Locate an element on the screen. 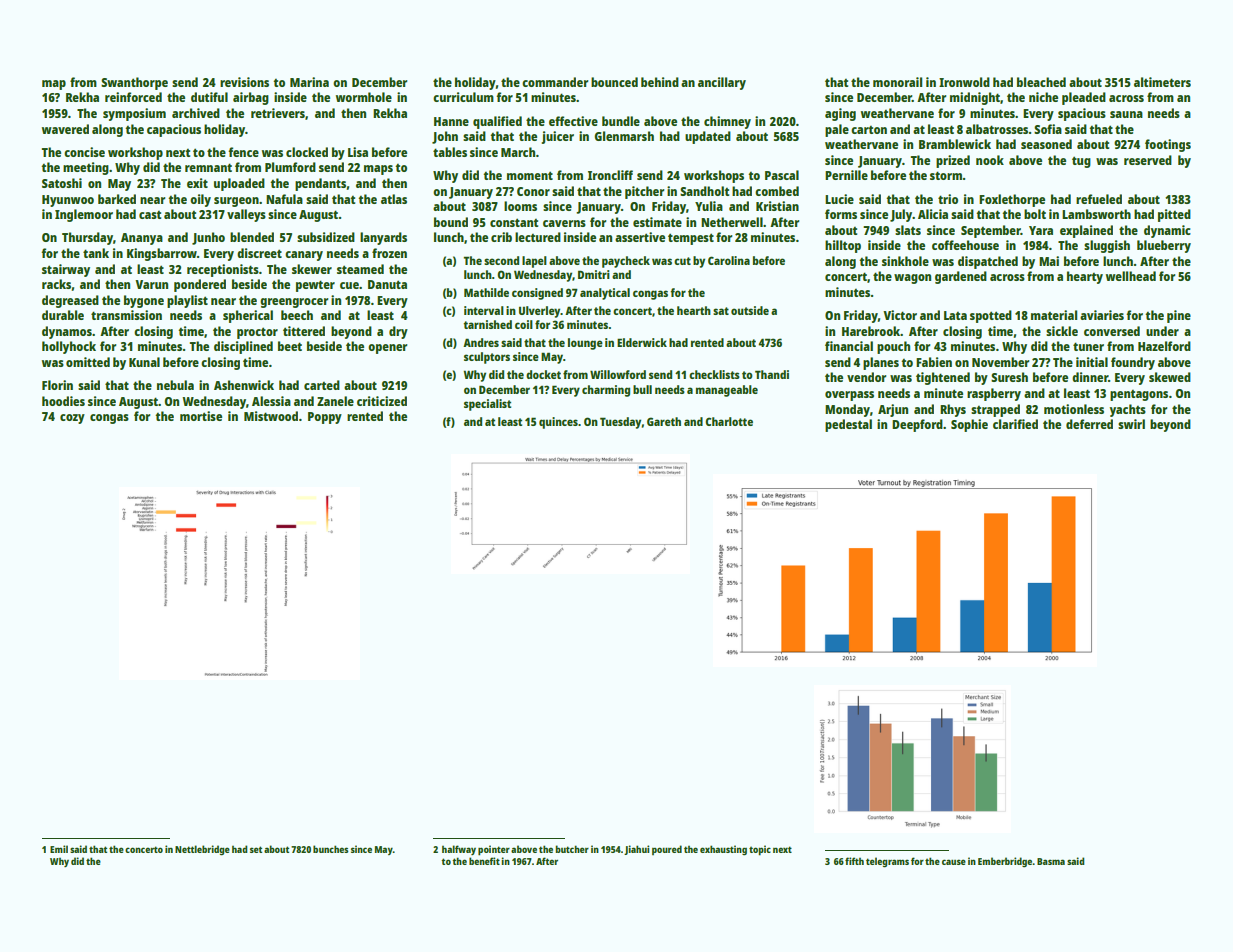 Image resolution: width=1233 pixels, height=952 pixels. Yara is located at coordinates (1041, 230).
